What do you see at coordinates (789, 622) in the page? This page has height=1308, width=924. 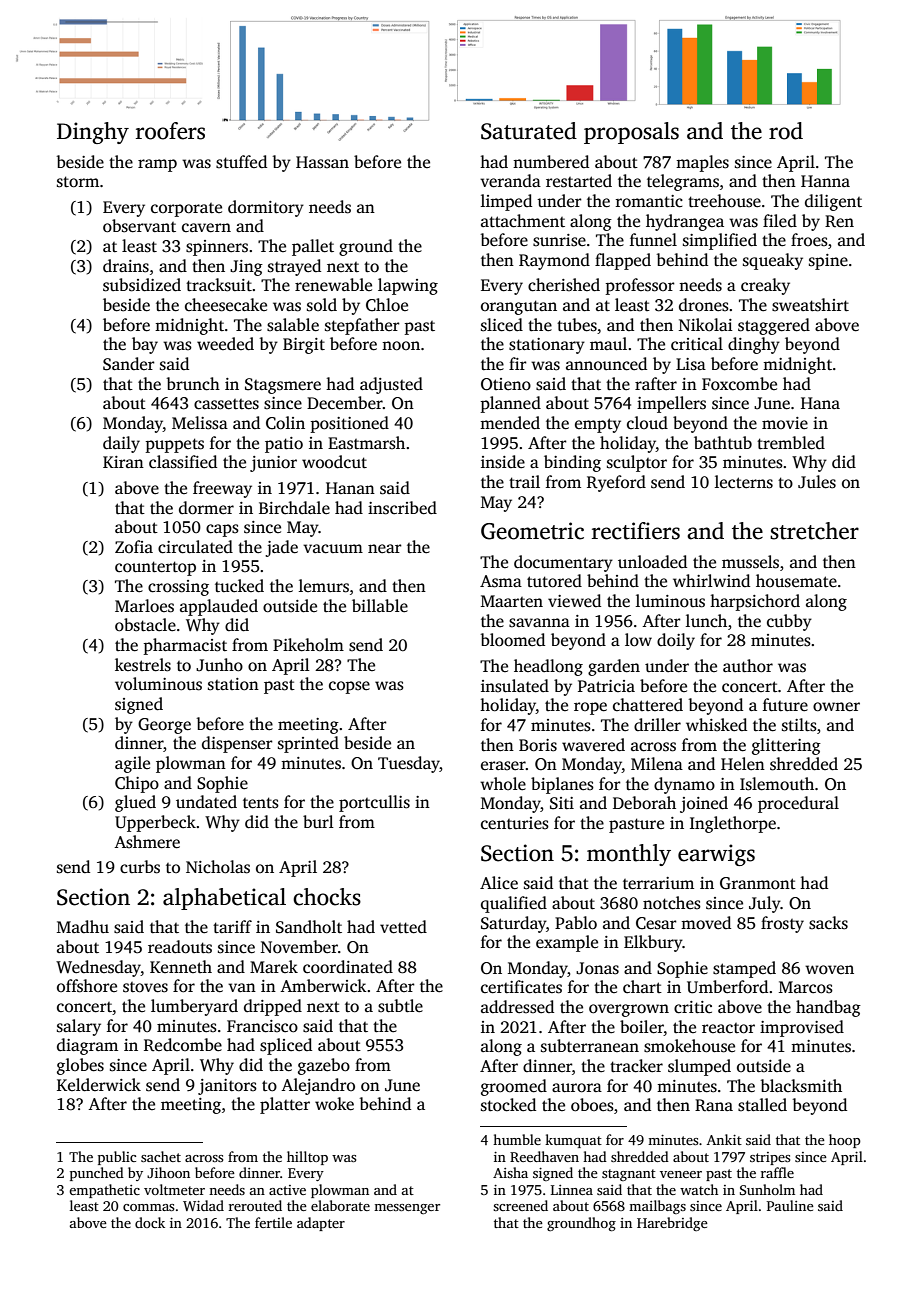 I see `cubby` at bounding box center [789, 622].
